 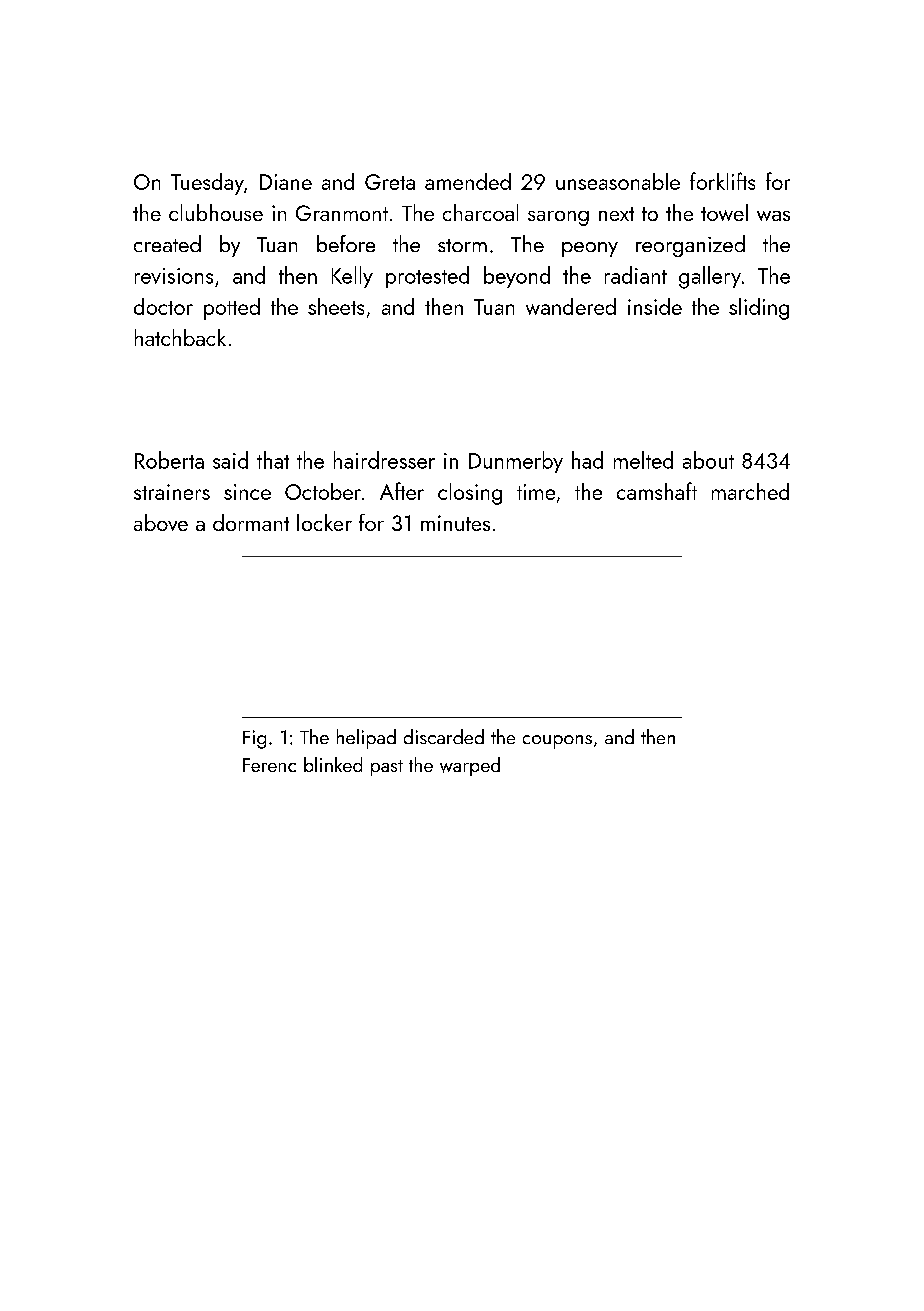 I want to click on marched, so click(x=750, y=491).
